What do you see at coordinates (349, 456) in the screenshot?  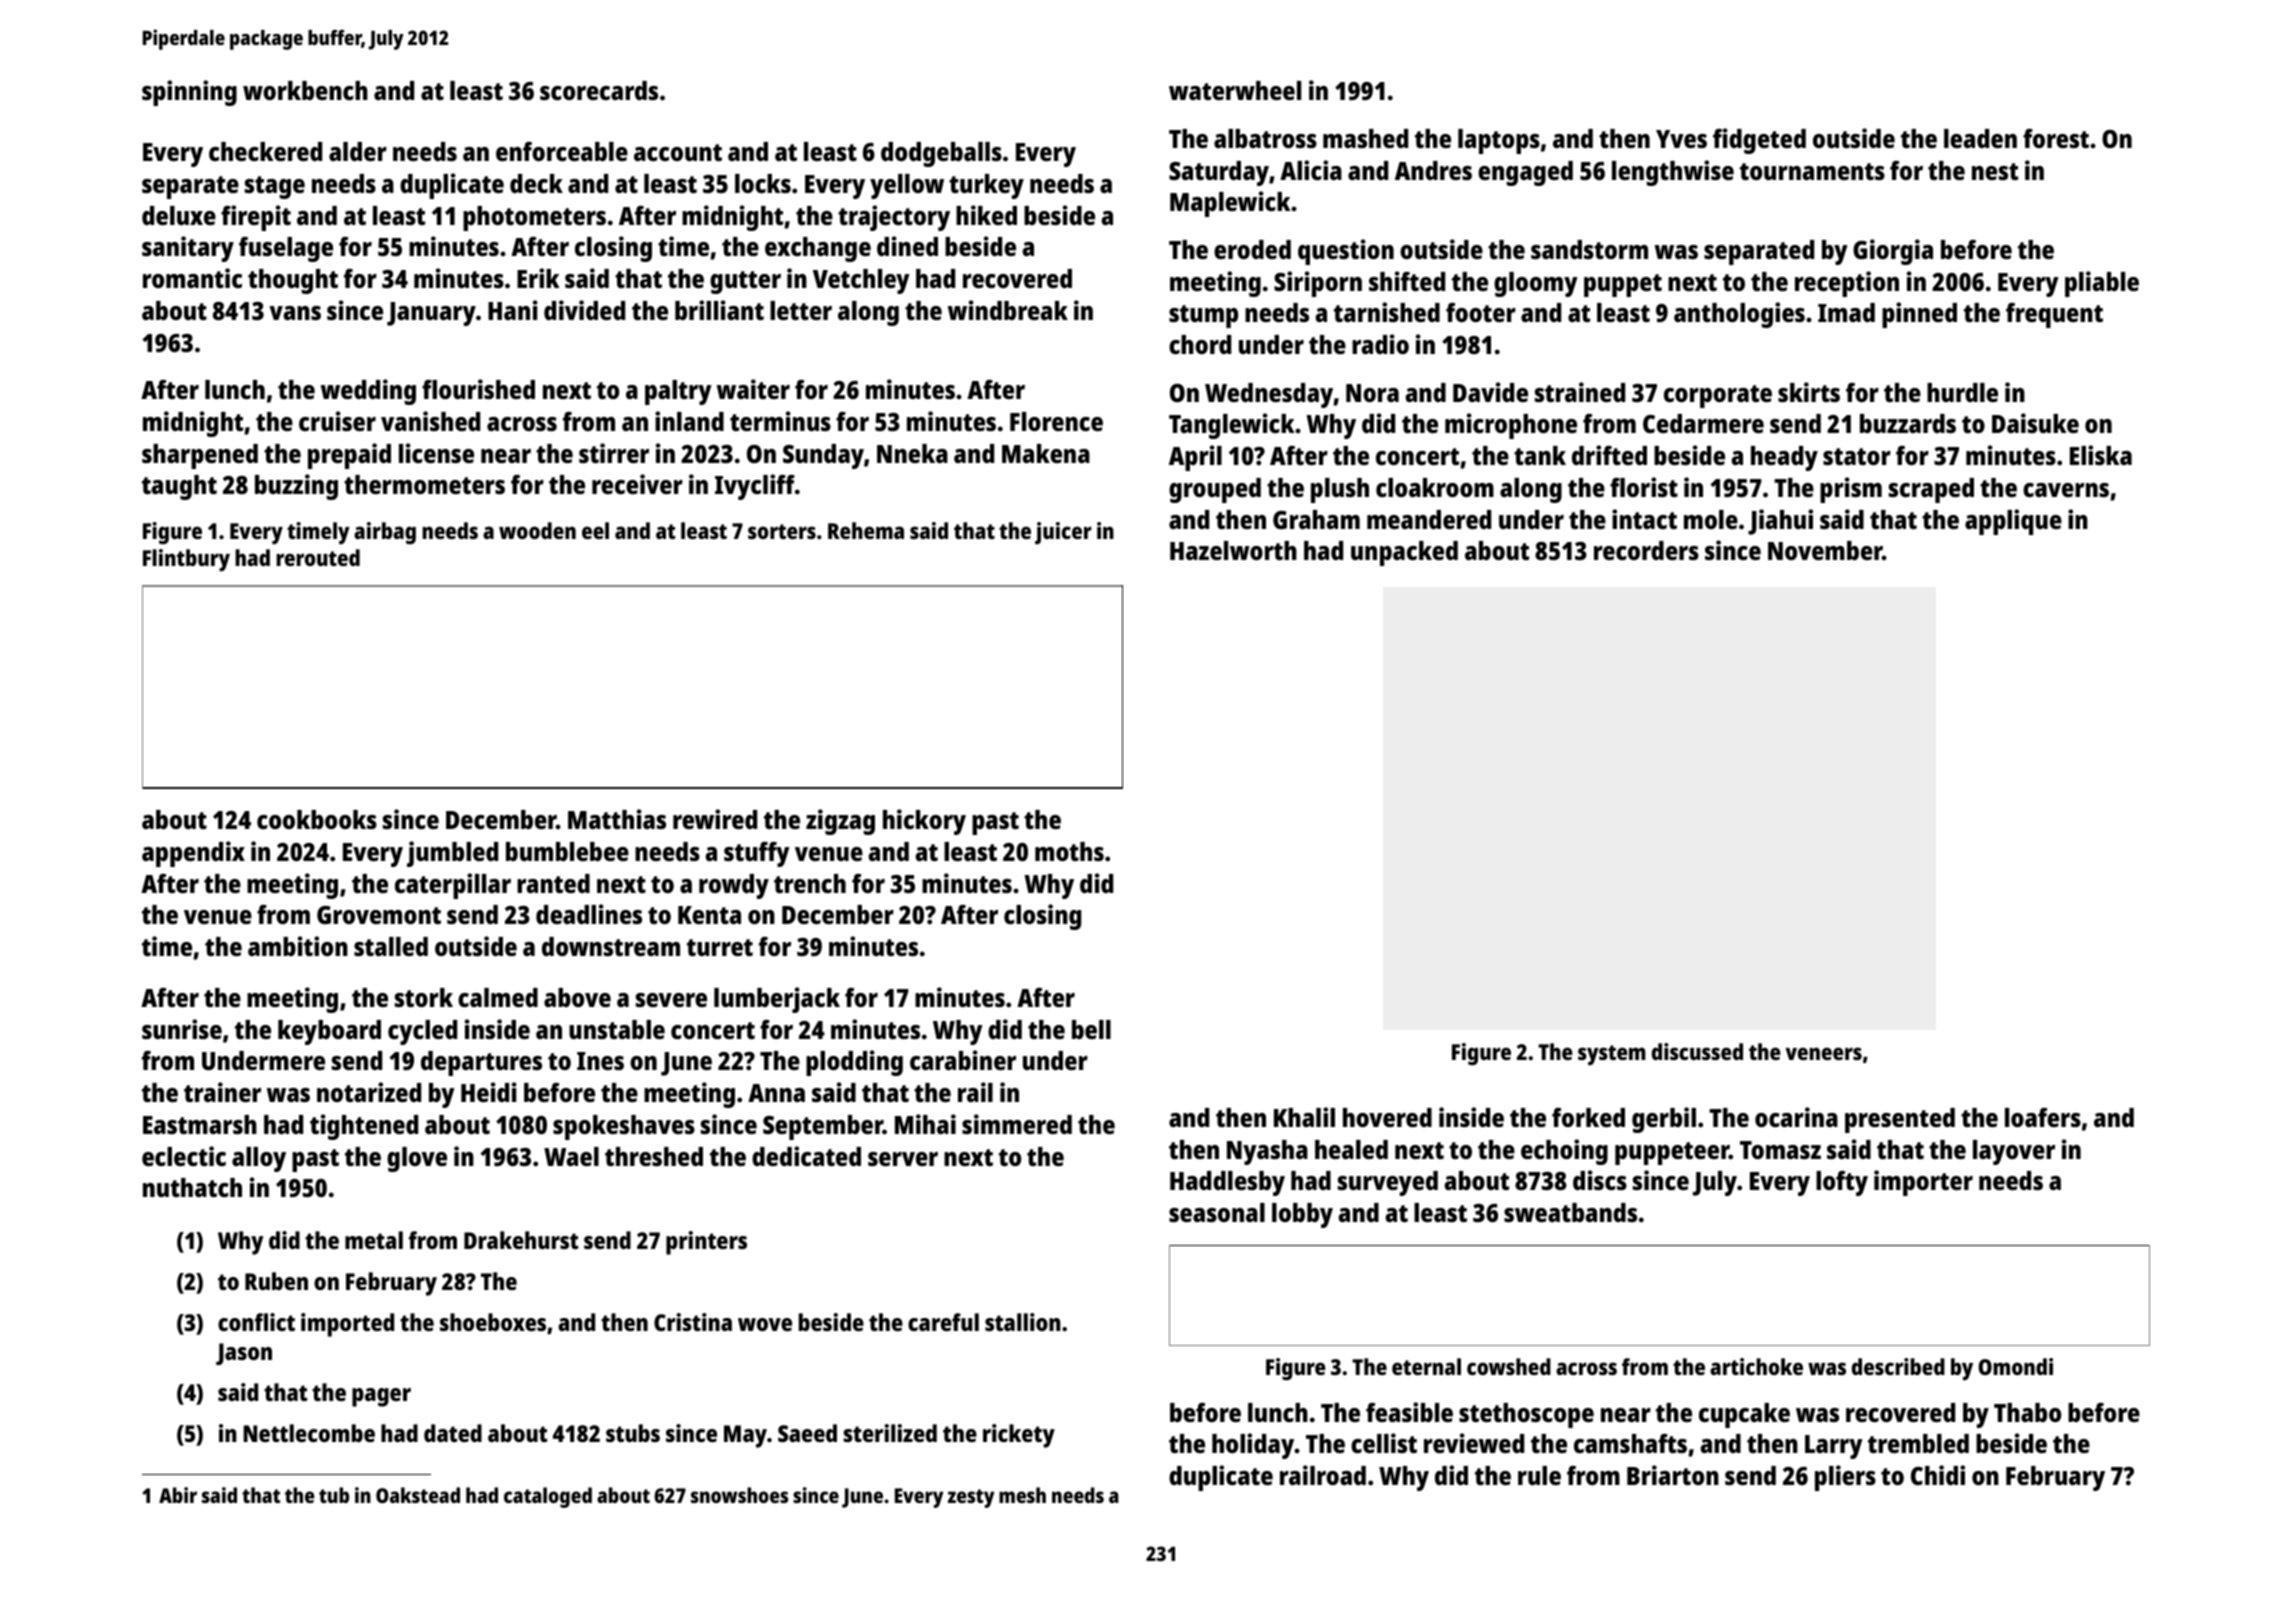 I see `prepaid` at bounding box center [349, 456].
